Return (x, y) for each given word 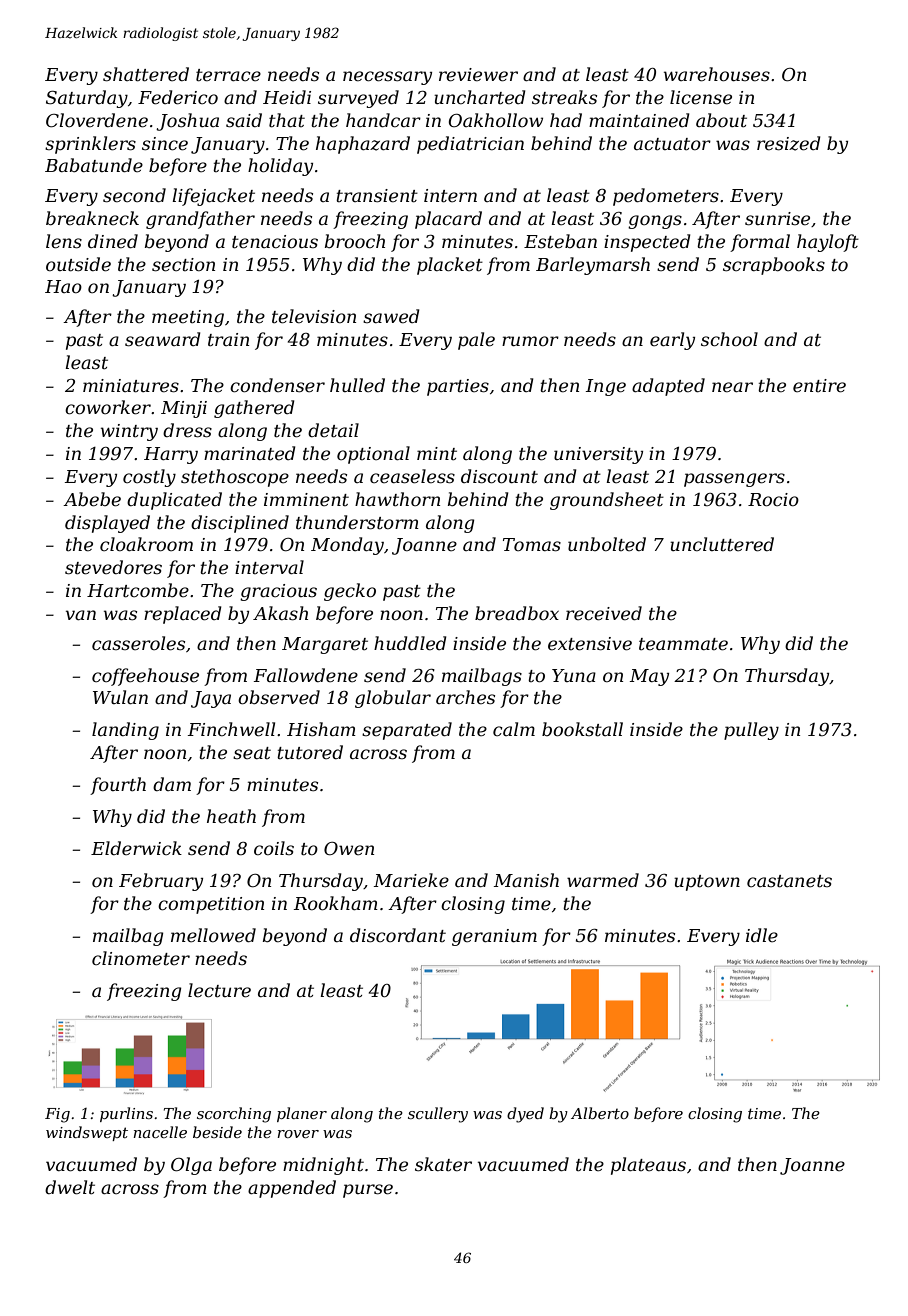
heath (231, 816)
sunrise (777, 219)
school (729, 339)
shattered (146, 74)
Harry (171, 455)
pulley (751, 731)
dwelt (70, 1187)
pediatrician (470, 145)
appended (292, 1189)
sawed (391, 316)
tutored (310, 752)
